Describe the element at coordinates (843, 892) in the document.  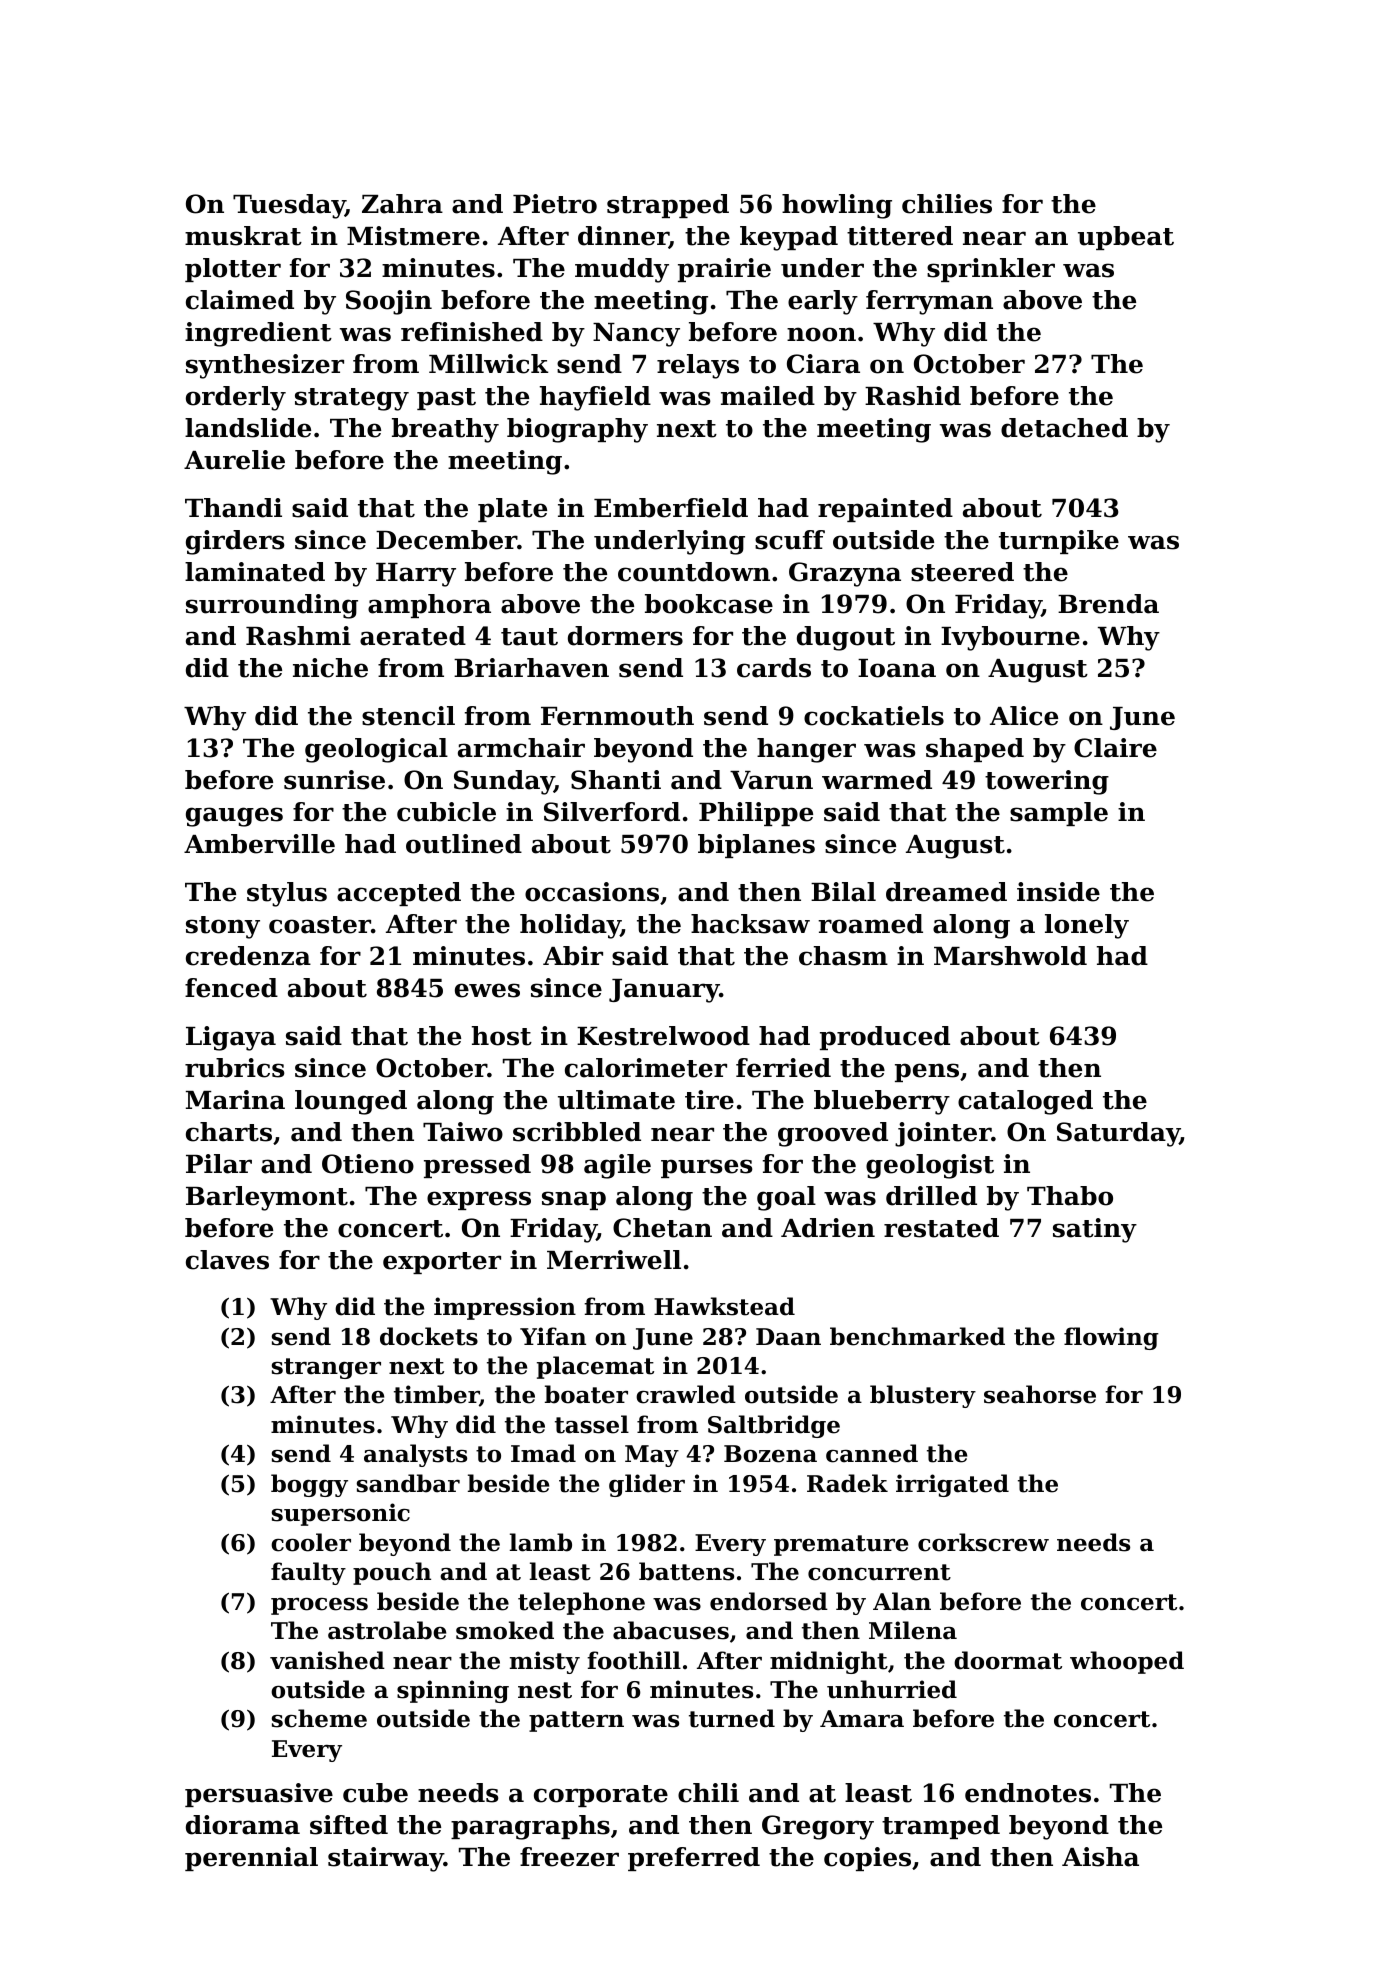
I see `Bilal` at that location.
